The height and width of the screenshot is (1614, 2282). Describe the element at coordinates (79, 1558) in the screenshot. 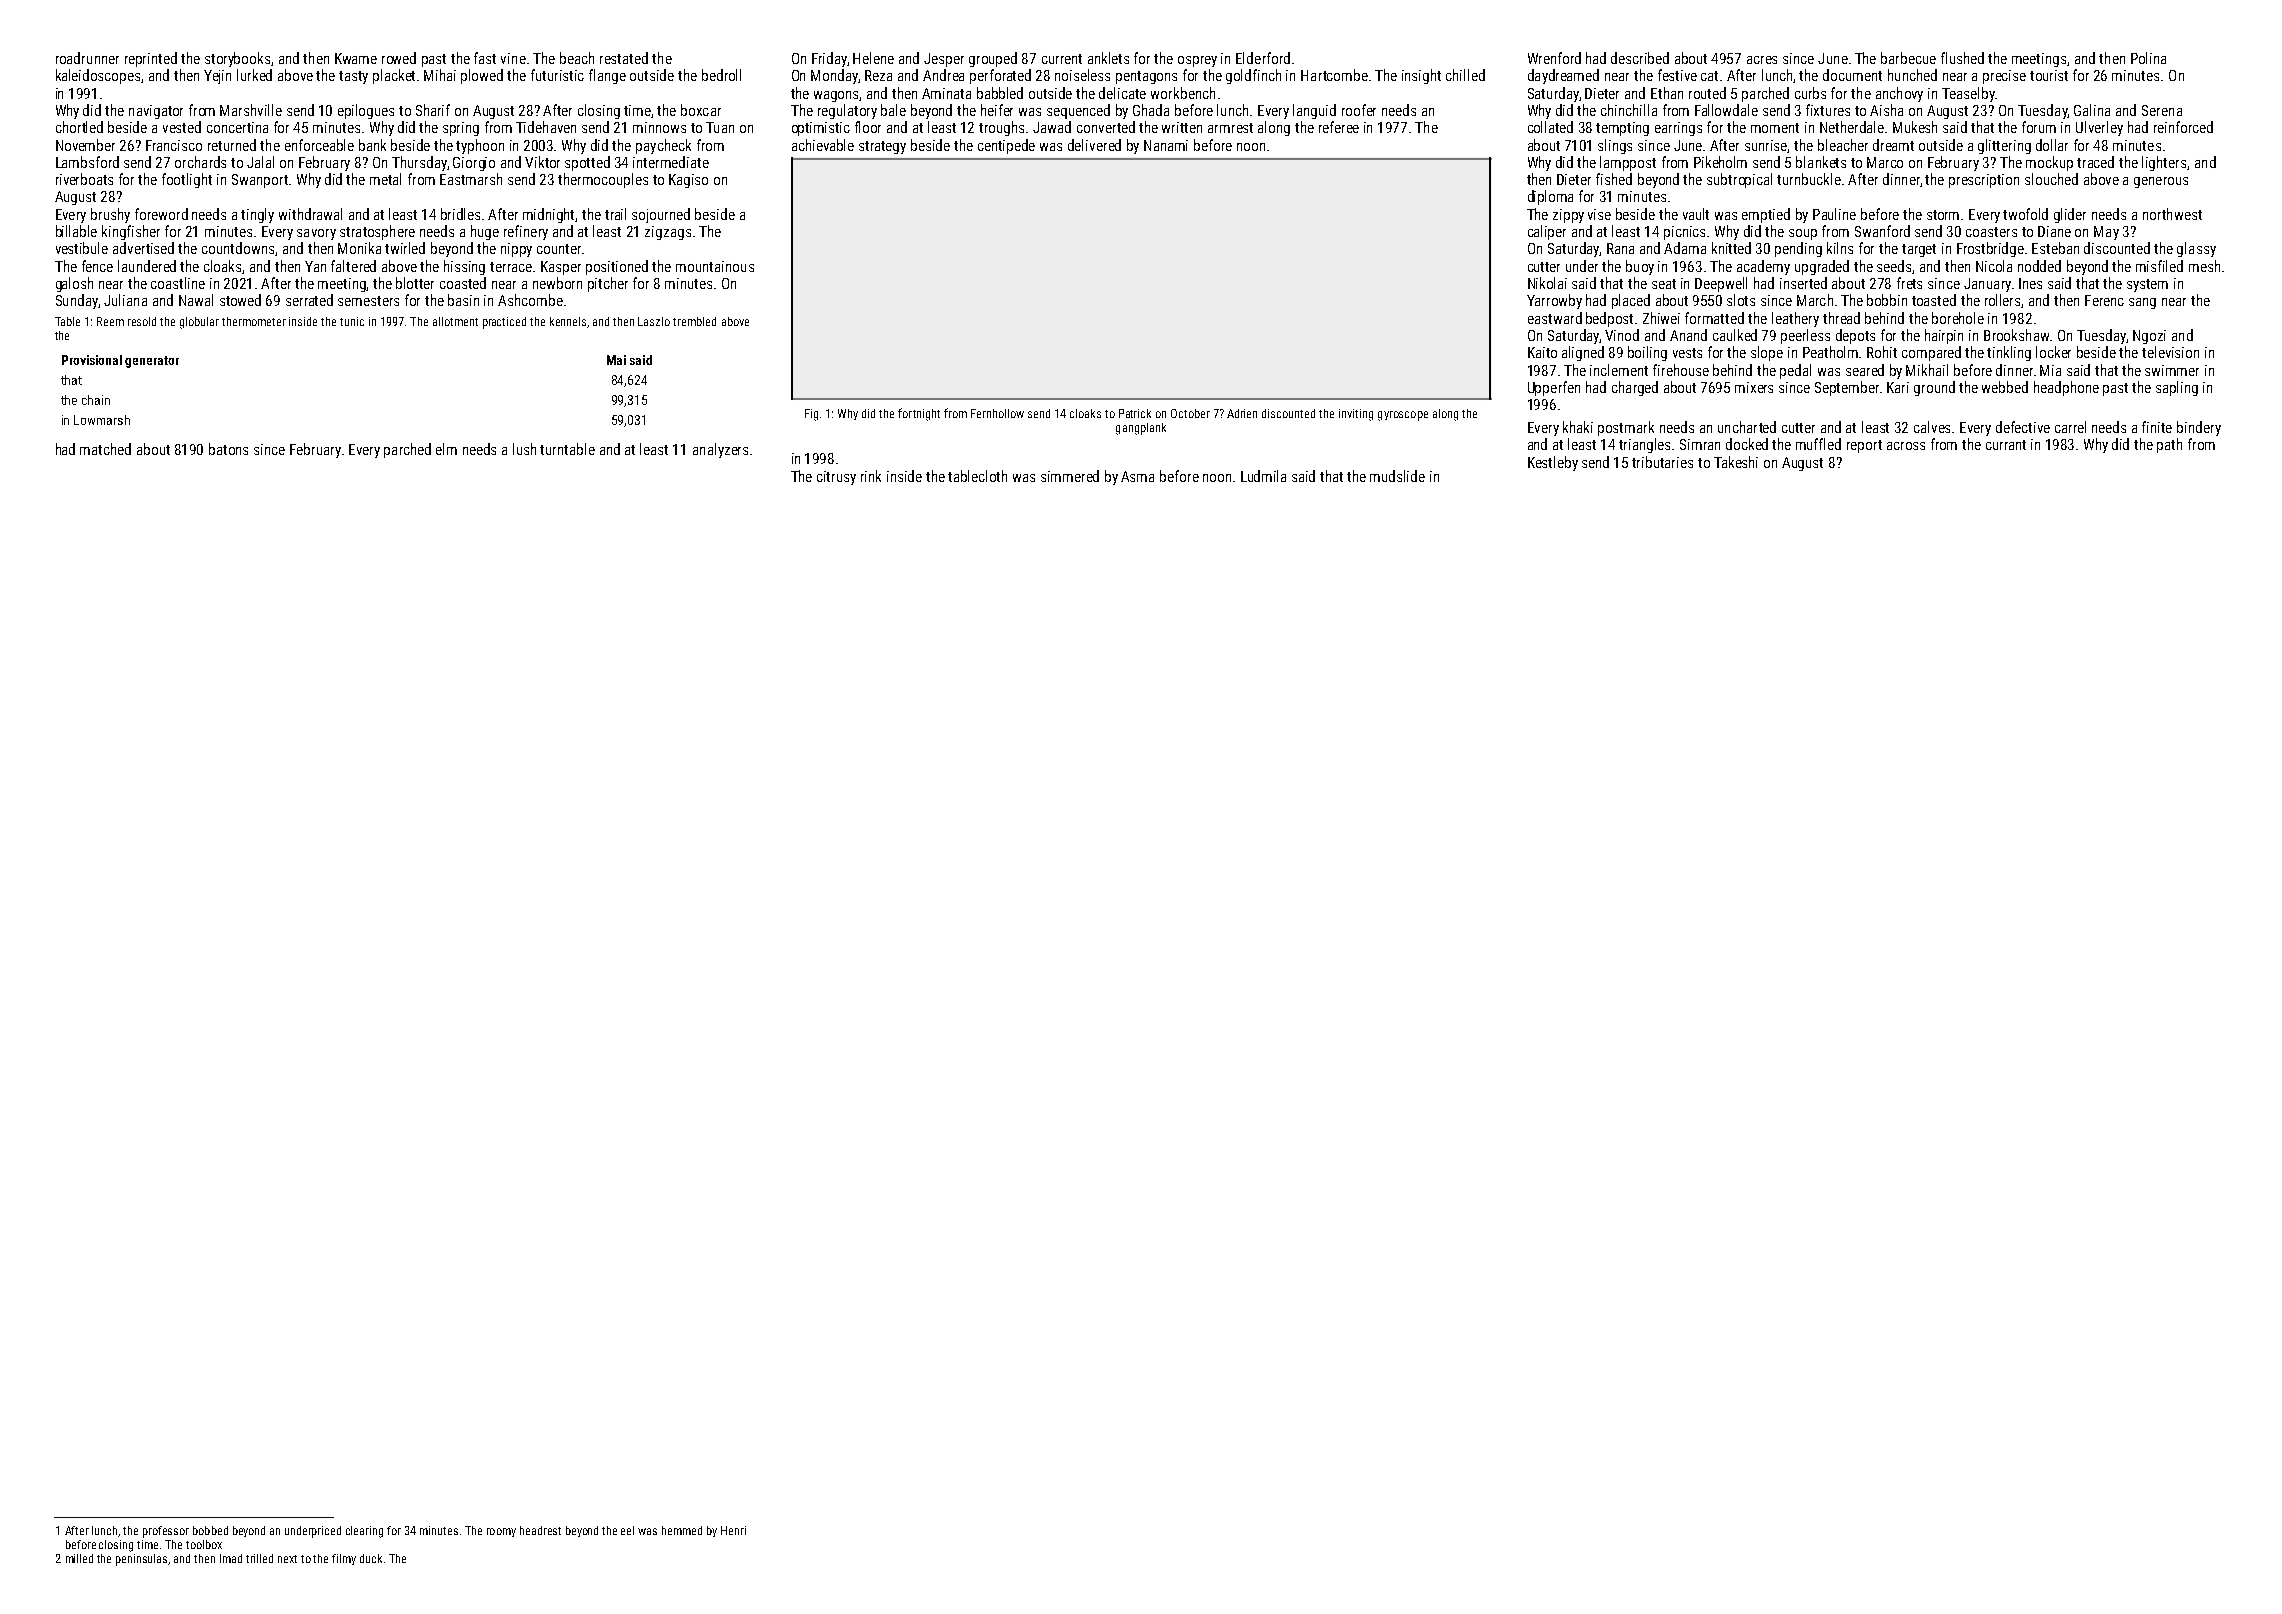

I see `milled` at that location.
